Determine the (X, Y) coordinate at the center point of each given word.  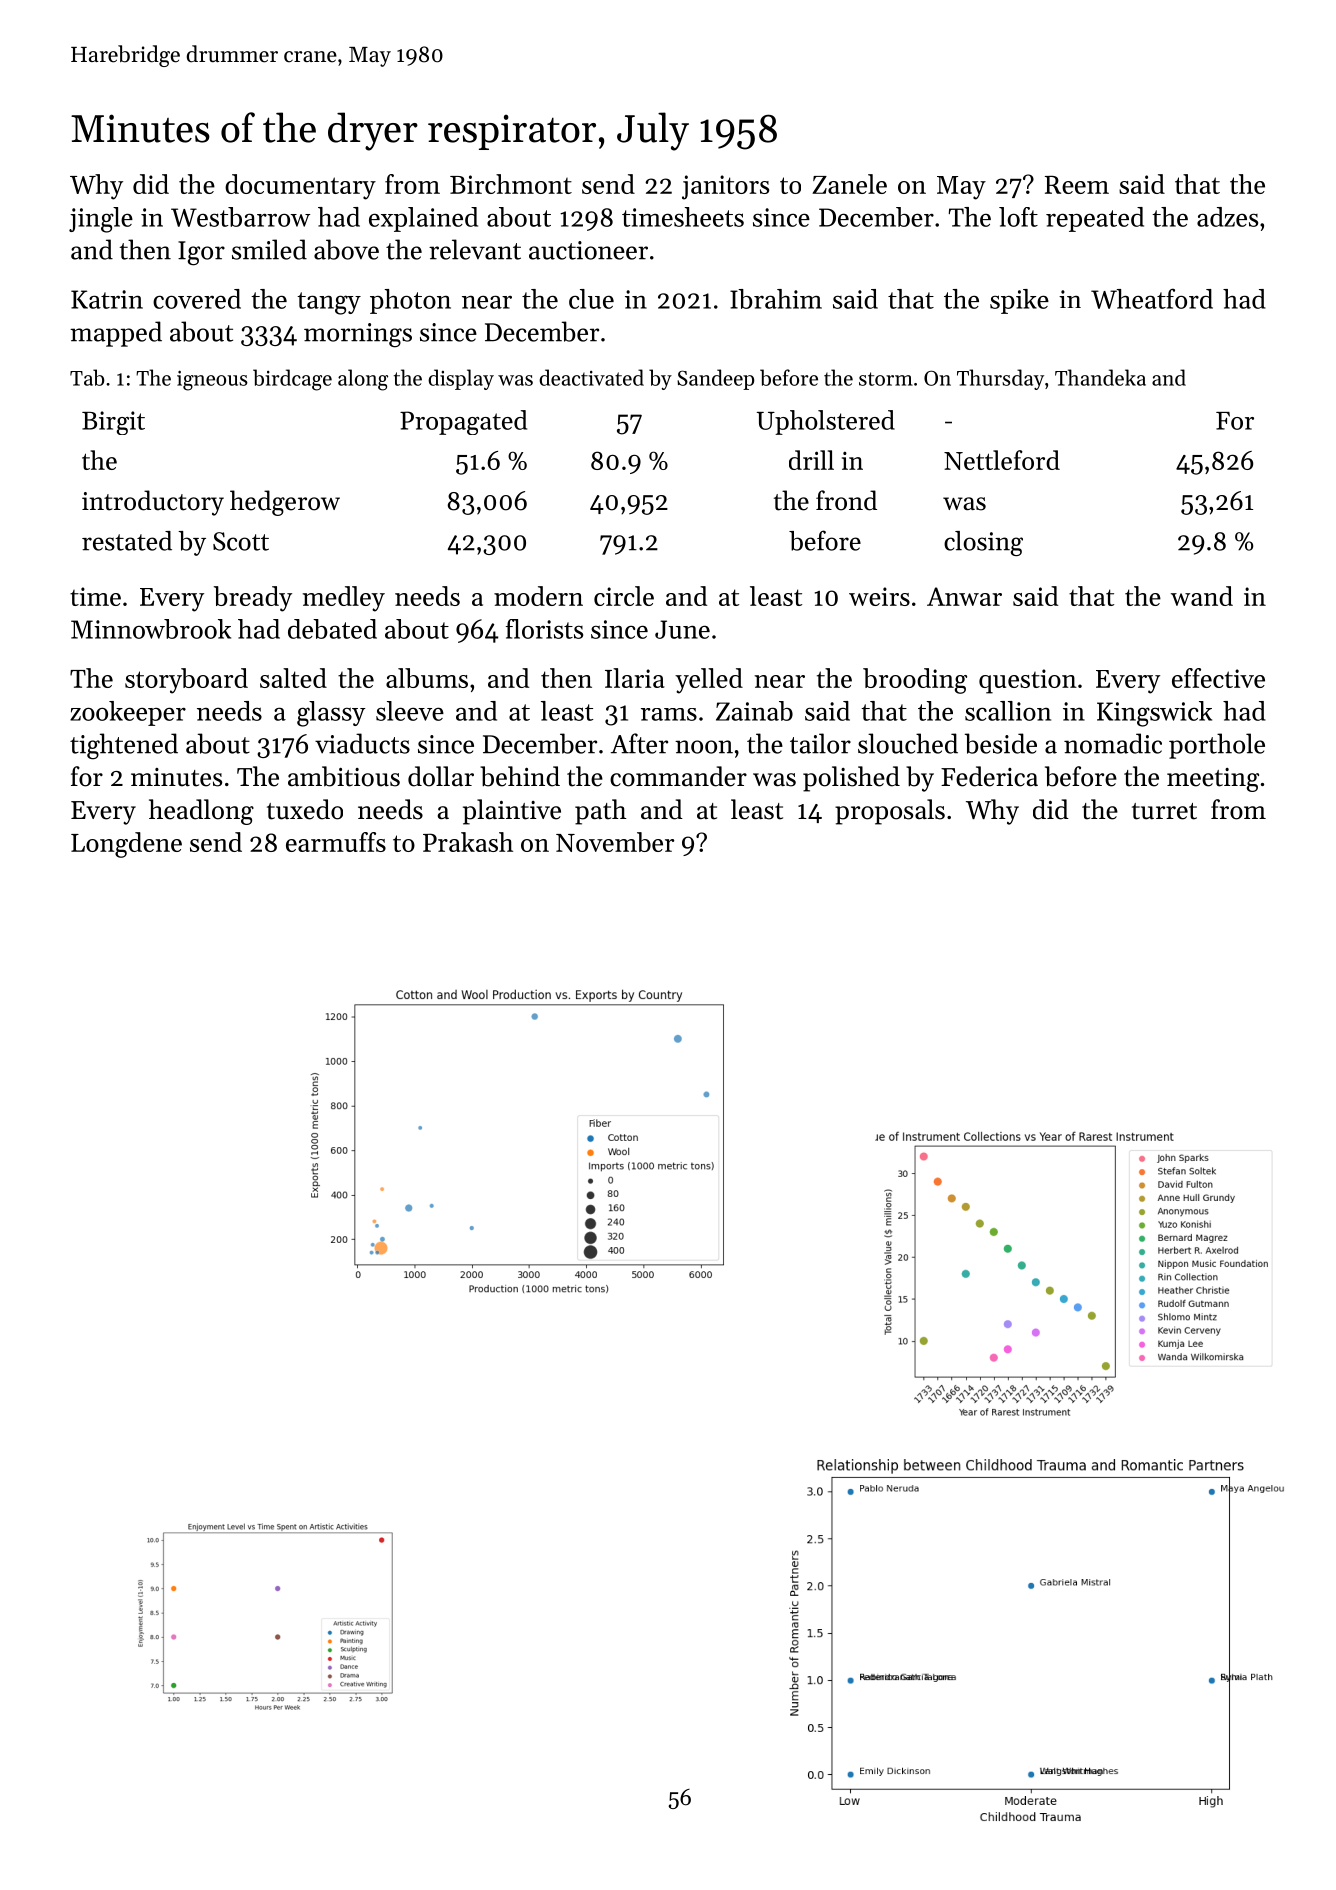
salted (293, 678)
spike (1019, 301)
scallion (1008, 711)
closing (983, 543)
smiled (269, 249)
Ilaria (635, 678)
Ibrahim (776, 299)
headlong (201, 812)
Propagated (463, 422)
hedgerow (285, 503)
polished (851, 779)
